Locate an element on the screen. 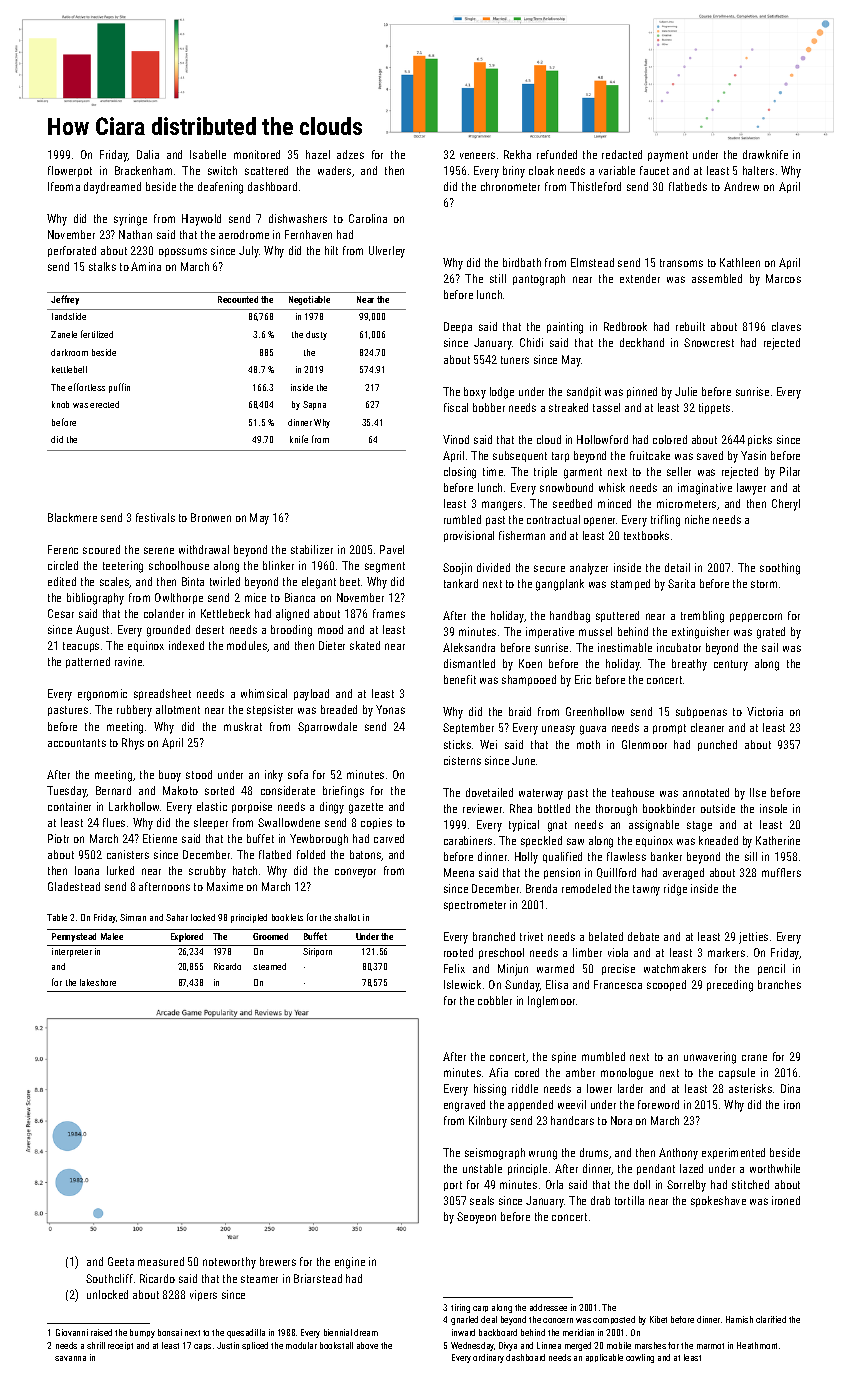 The width and height of the screenshot is (849, 1400). Carolina is located at coordinates (368, 218).
